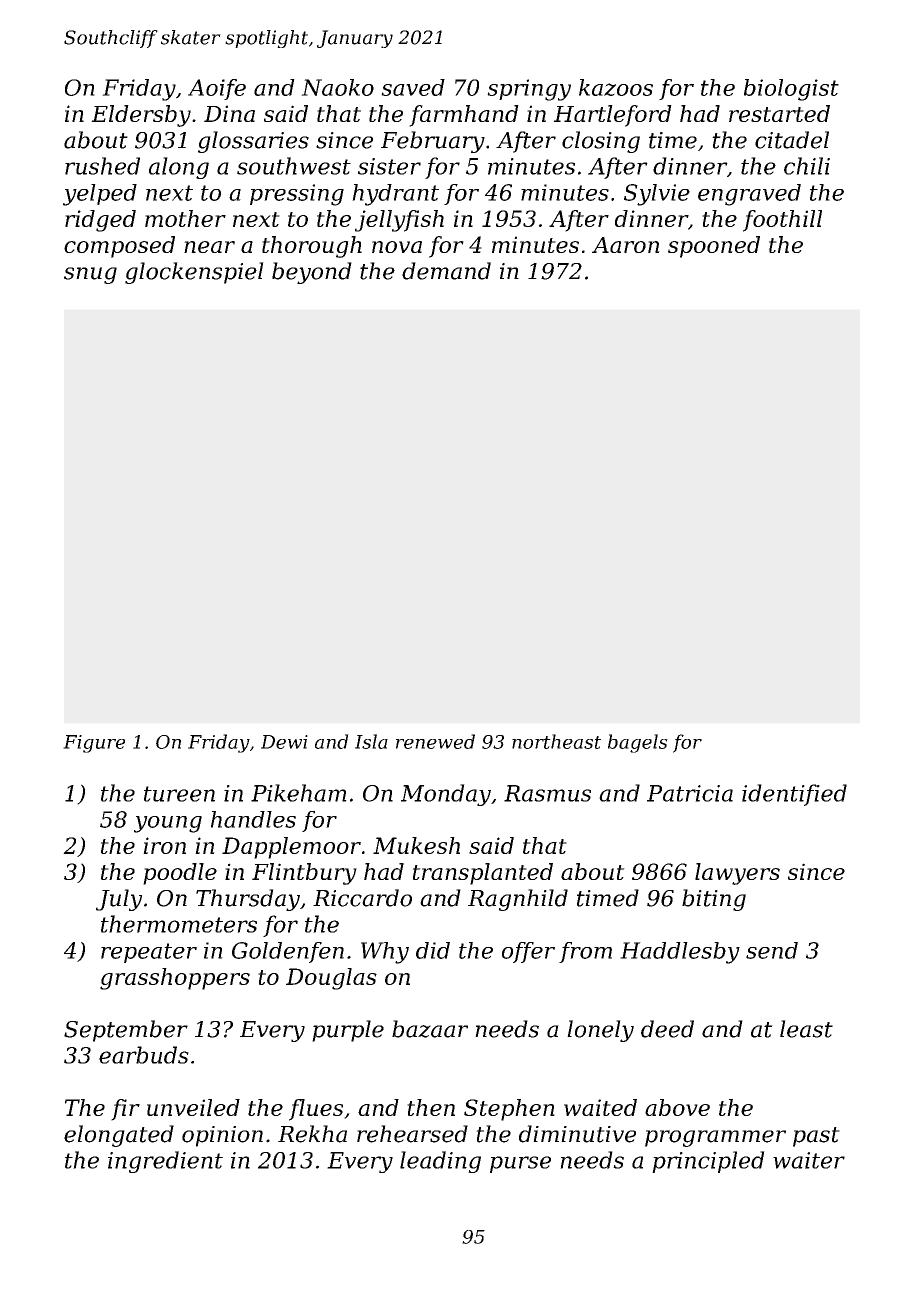 The width and height of the screenshot is (924, 1311). What do you see at coordinates (435, 741) in the screenshot?
I see `renewed` at bounding box center [435, 741].
